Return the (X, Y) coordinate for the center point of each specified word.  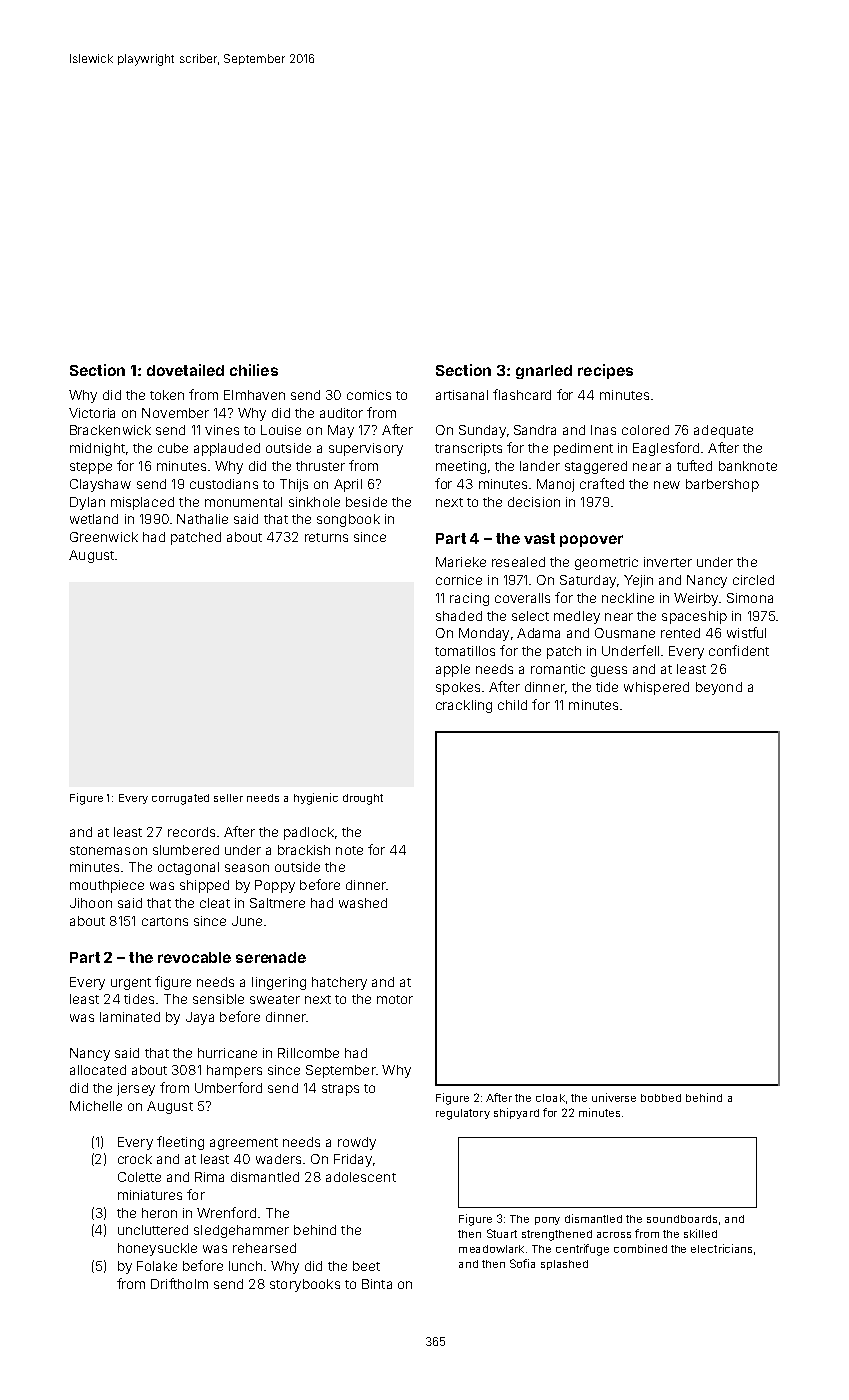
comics (369, 395)
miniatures (150, 1195)
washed (363, 903)
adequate (723, 431)
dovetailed (185, 370)
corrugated (180, 799)
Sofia (522, 1263)
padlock (309, 833)
